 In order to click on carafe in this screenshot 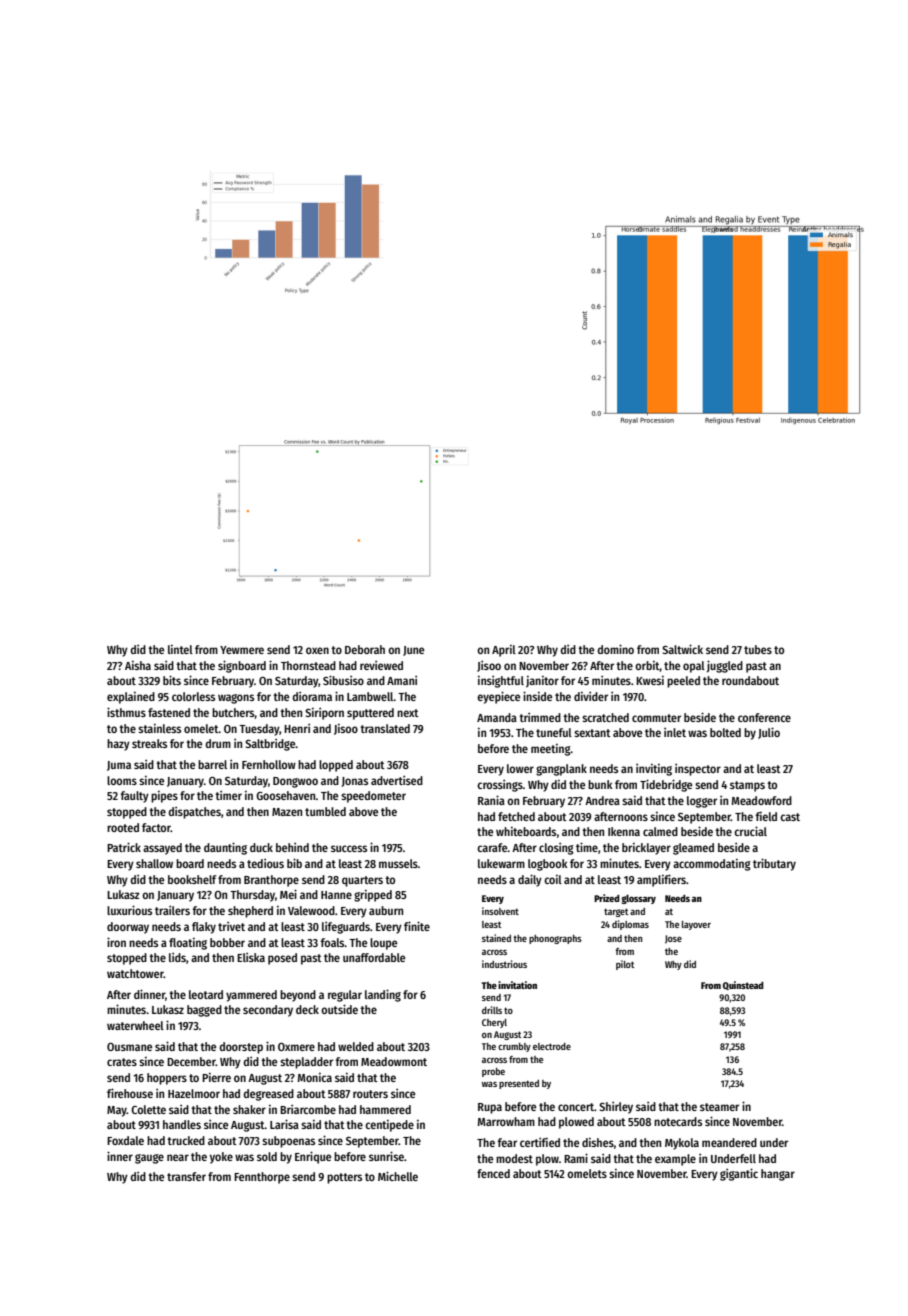, I will do `click(492, 847)`.
